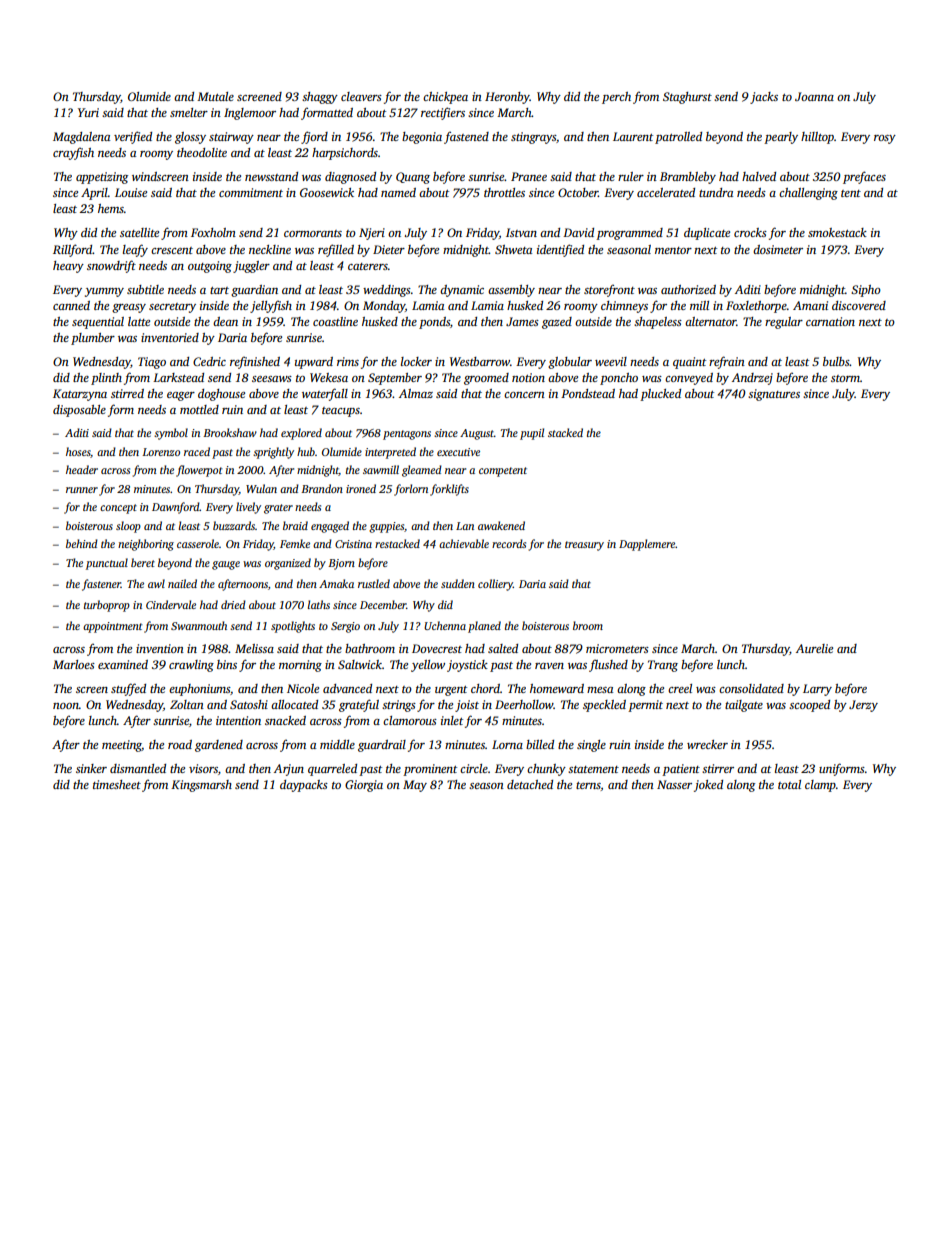 The image size is (952, 1233). Describe the element at coordinates (73, 153) in the screenshot. I see `crayfish` at that location.
